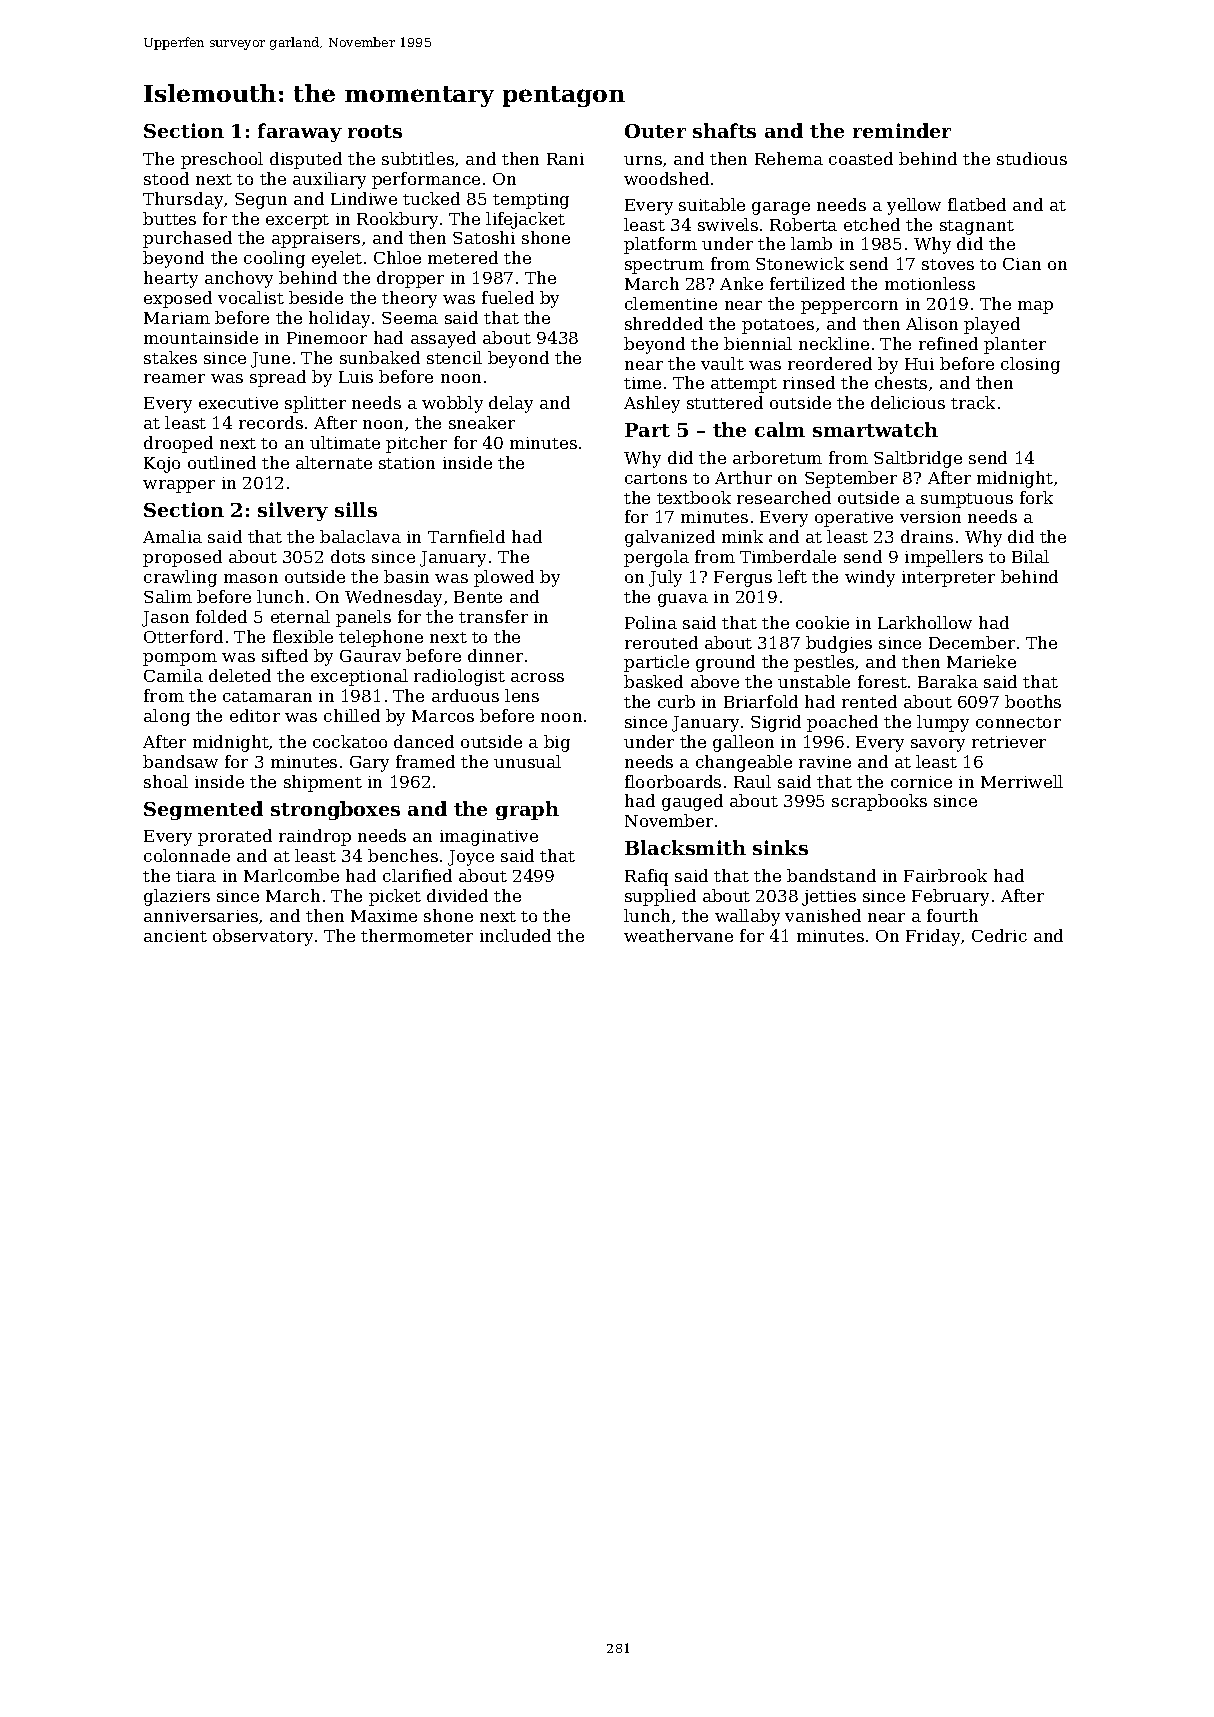 The height and width of the screenshot is (1717, 1214). Describe the element at coordinates (495, 655) in the screenshot. I see `dinner` at that location.
